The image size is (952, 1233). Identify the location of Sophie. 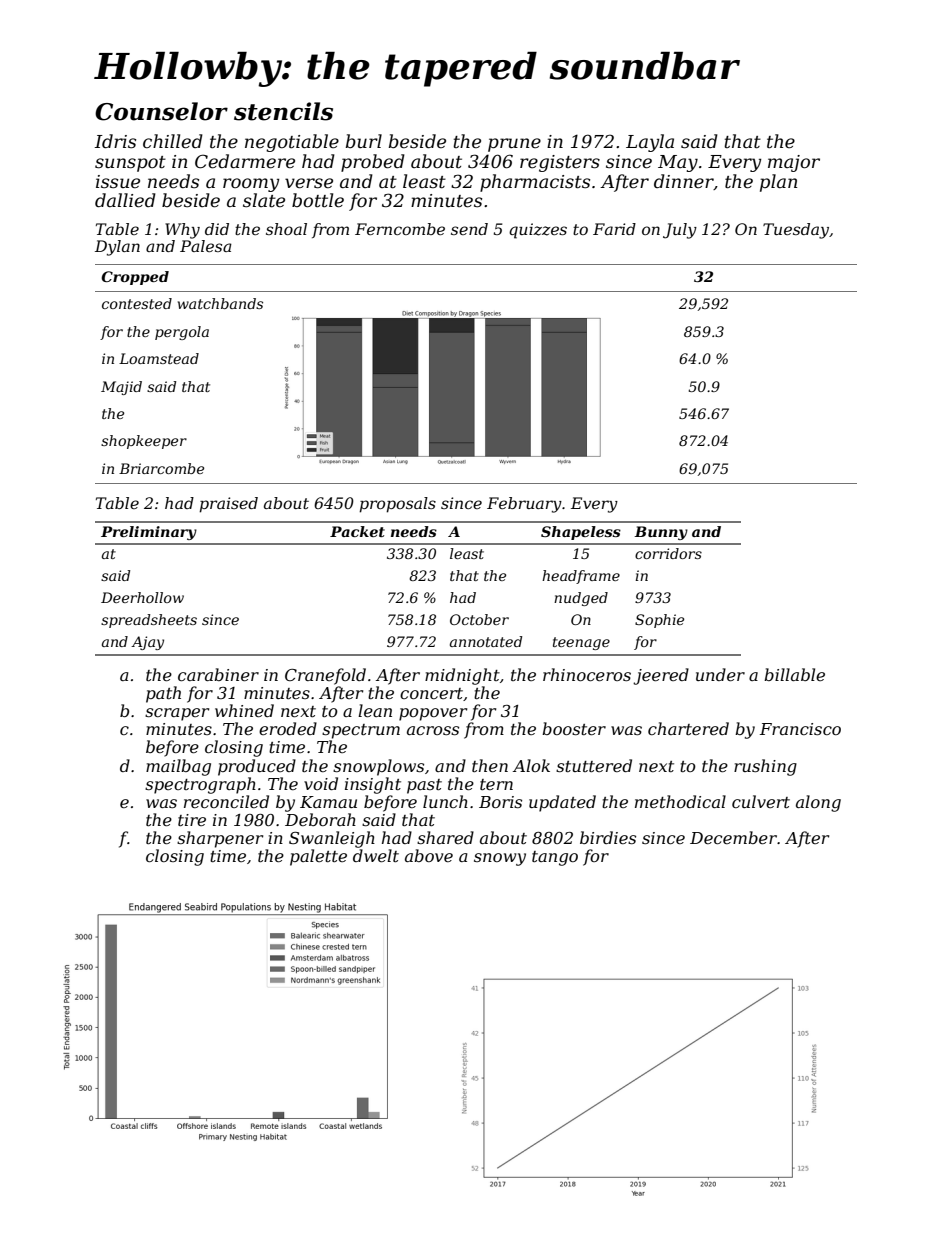
(659, 621).
